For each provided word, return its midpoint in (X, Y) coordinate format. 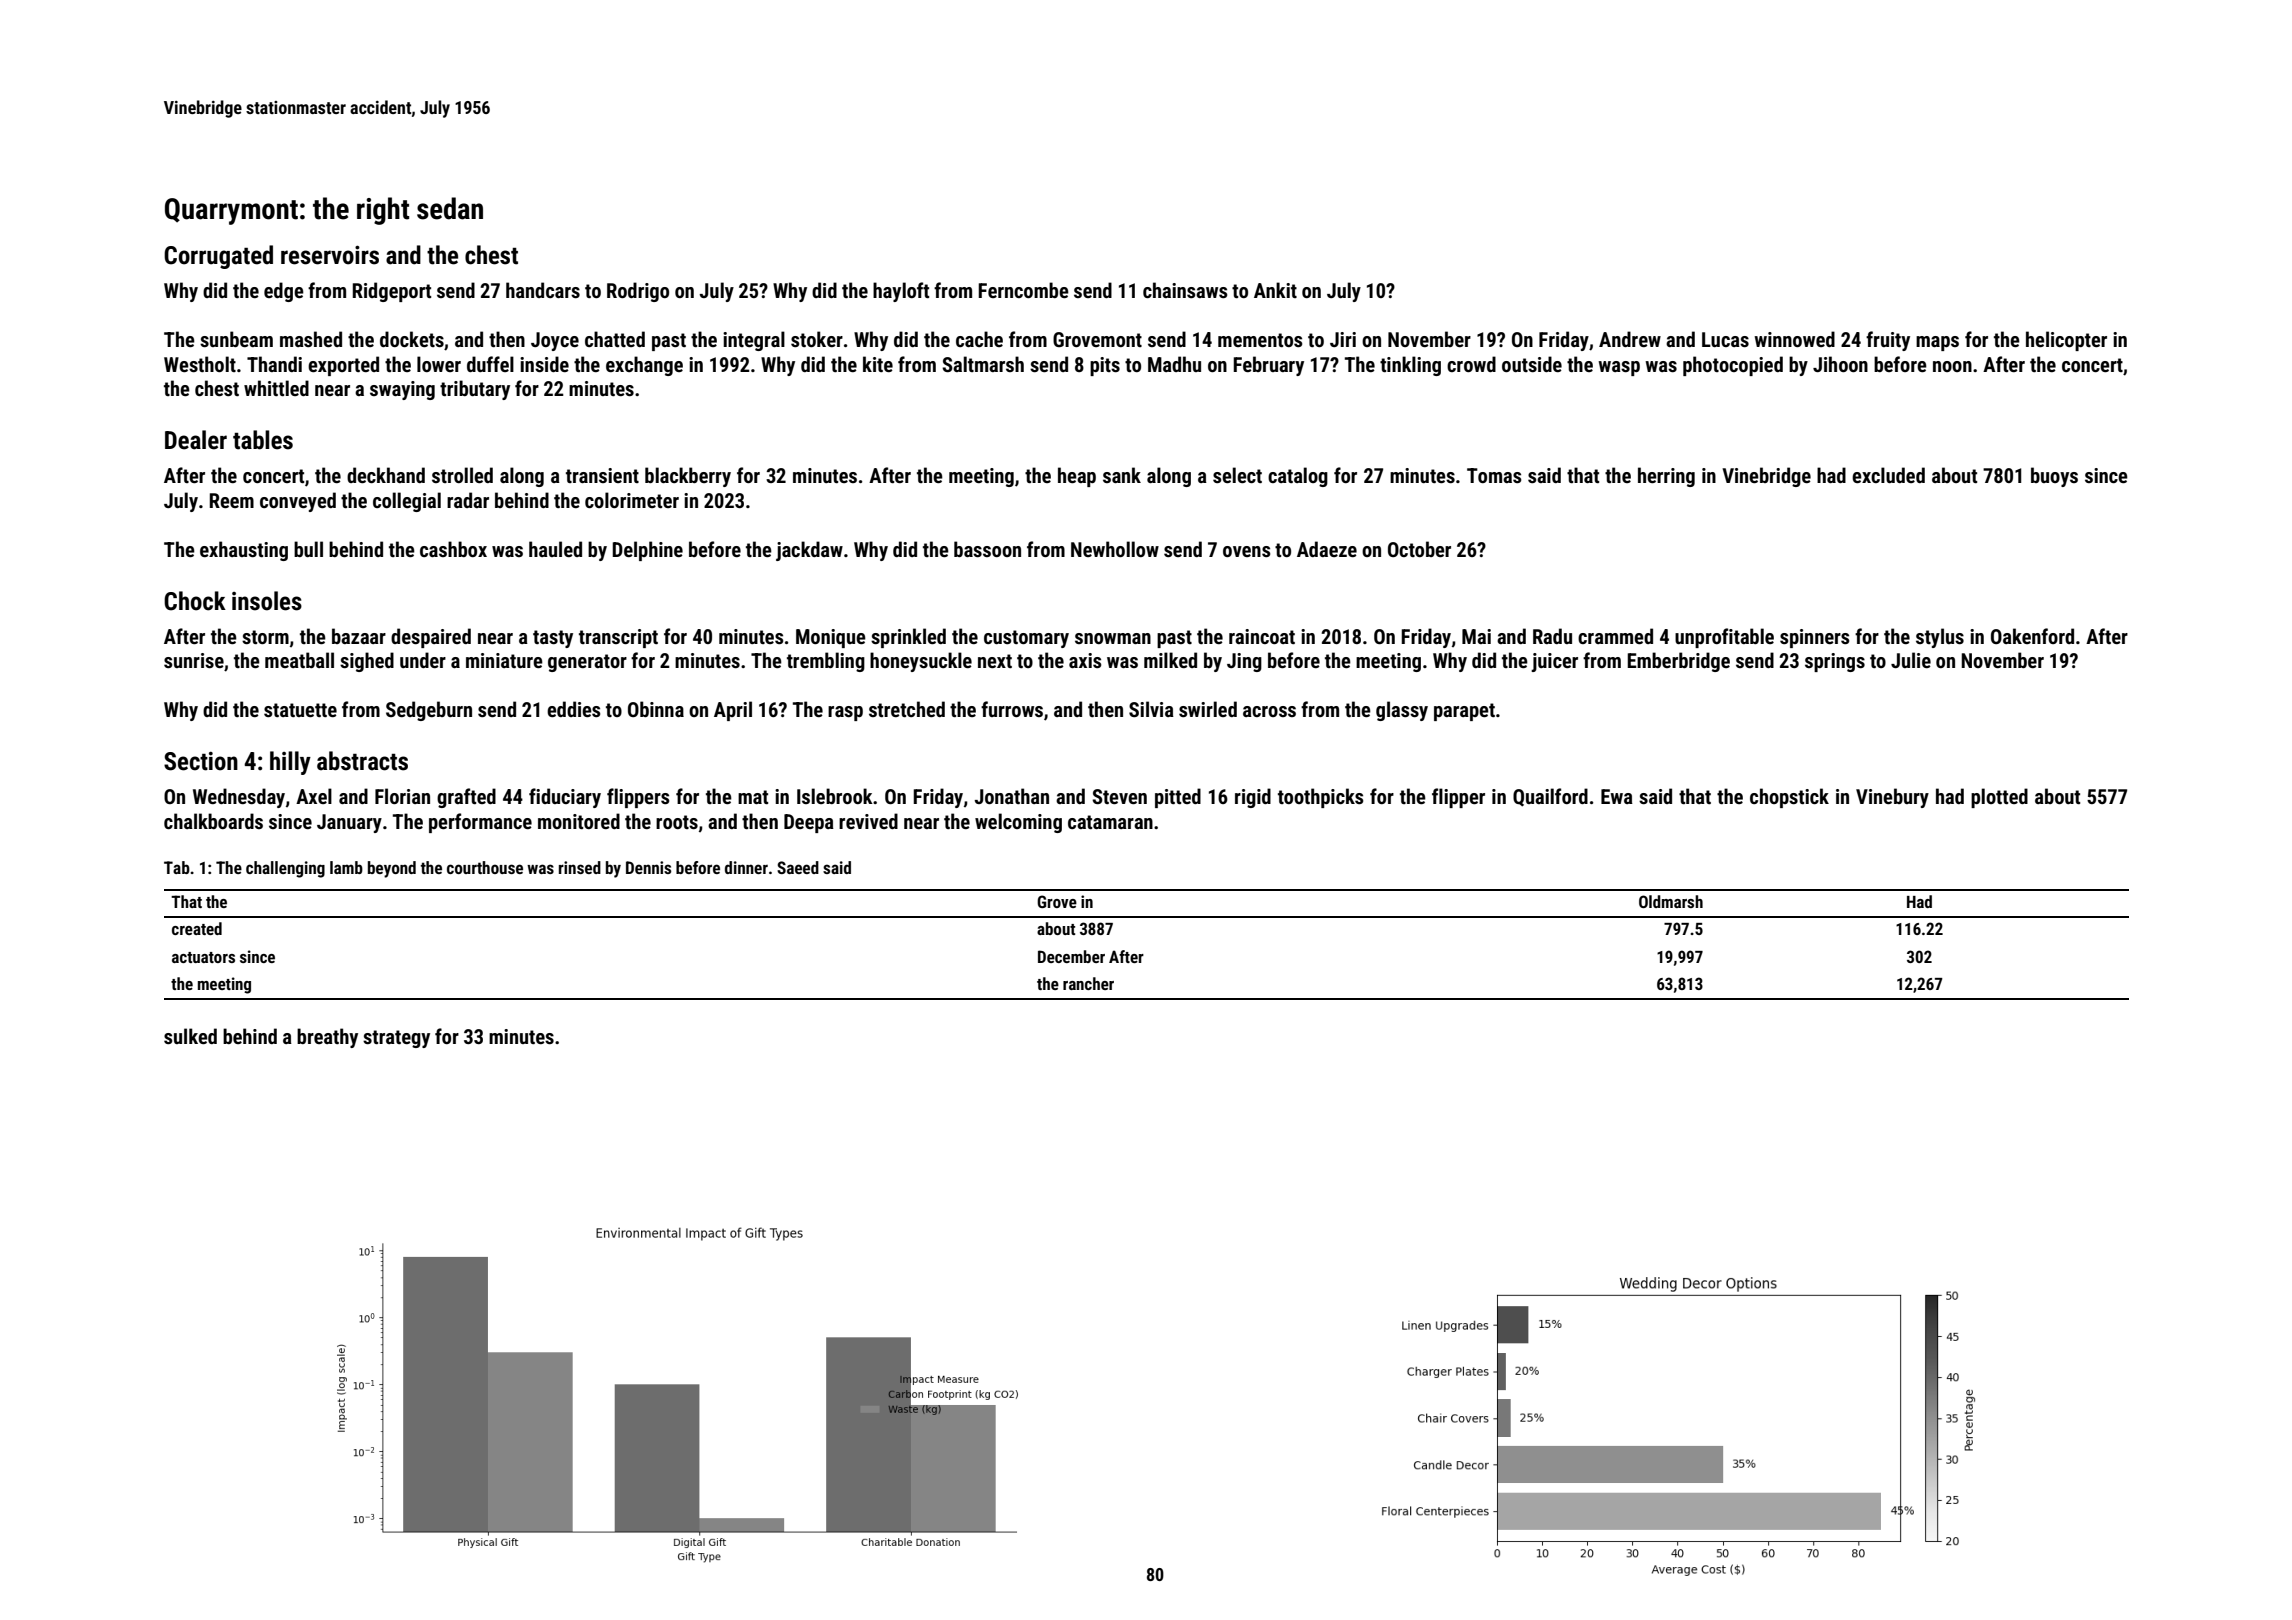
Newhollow (1115, 549)
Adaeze (1327, 549)
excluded (1888, 475)
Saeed (798, 867)
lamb (346, 867)
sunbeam (236, 339)
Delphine (647, 551)
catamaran (1110, 822)
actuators (203, 957)
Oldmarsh (1671, 901)
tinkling (1410, 366)
